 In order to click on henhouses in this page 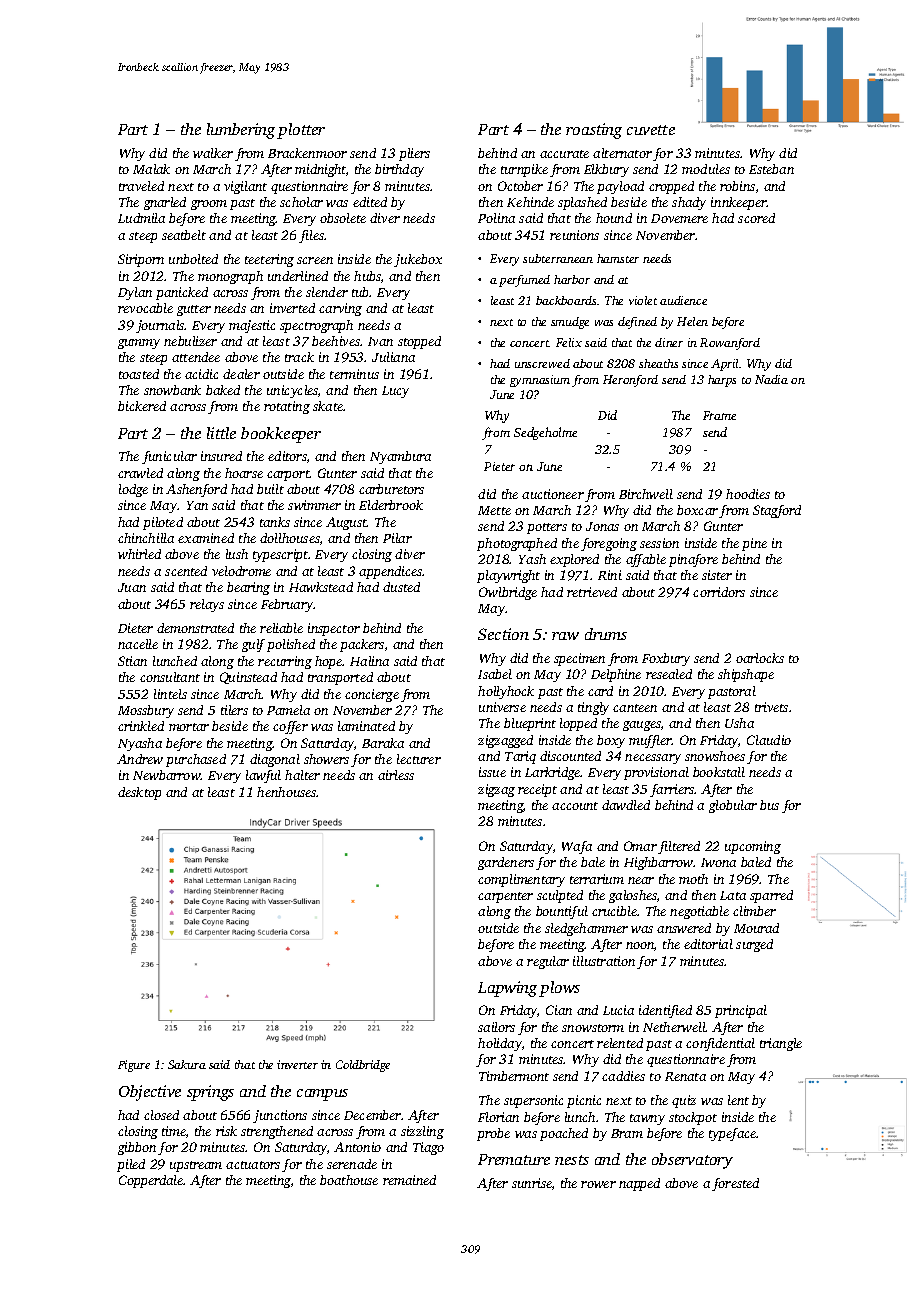, I will do `click(287, 792)`.
